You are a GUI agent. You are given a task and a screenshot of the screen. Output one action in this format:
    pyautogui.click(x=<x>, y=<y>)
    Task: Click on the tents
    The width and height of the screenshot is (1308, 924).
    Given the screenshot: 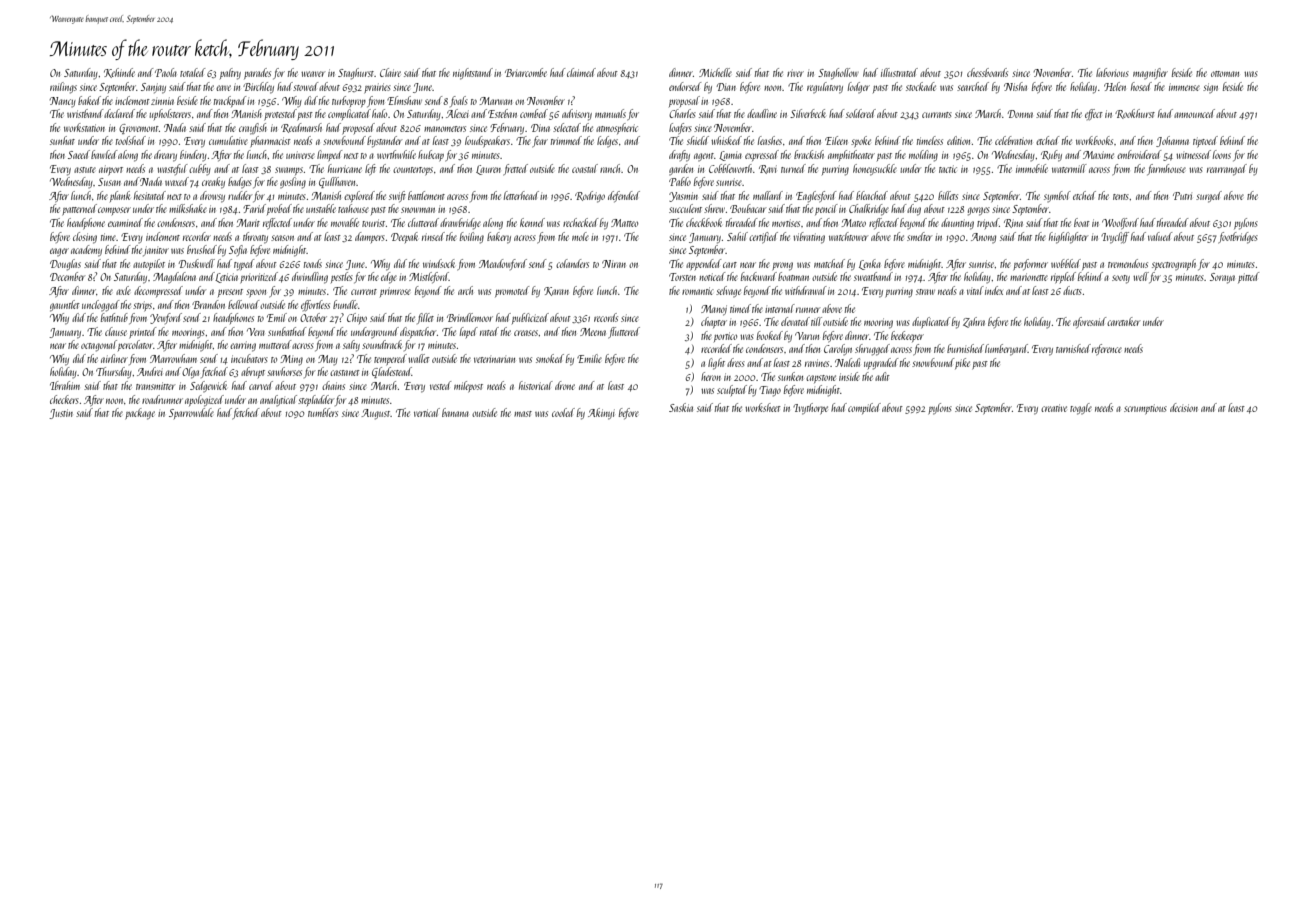 What is the action you would take?
    pyautogui.click(x=1121, y=197)
